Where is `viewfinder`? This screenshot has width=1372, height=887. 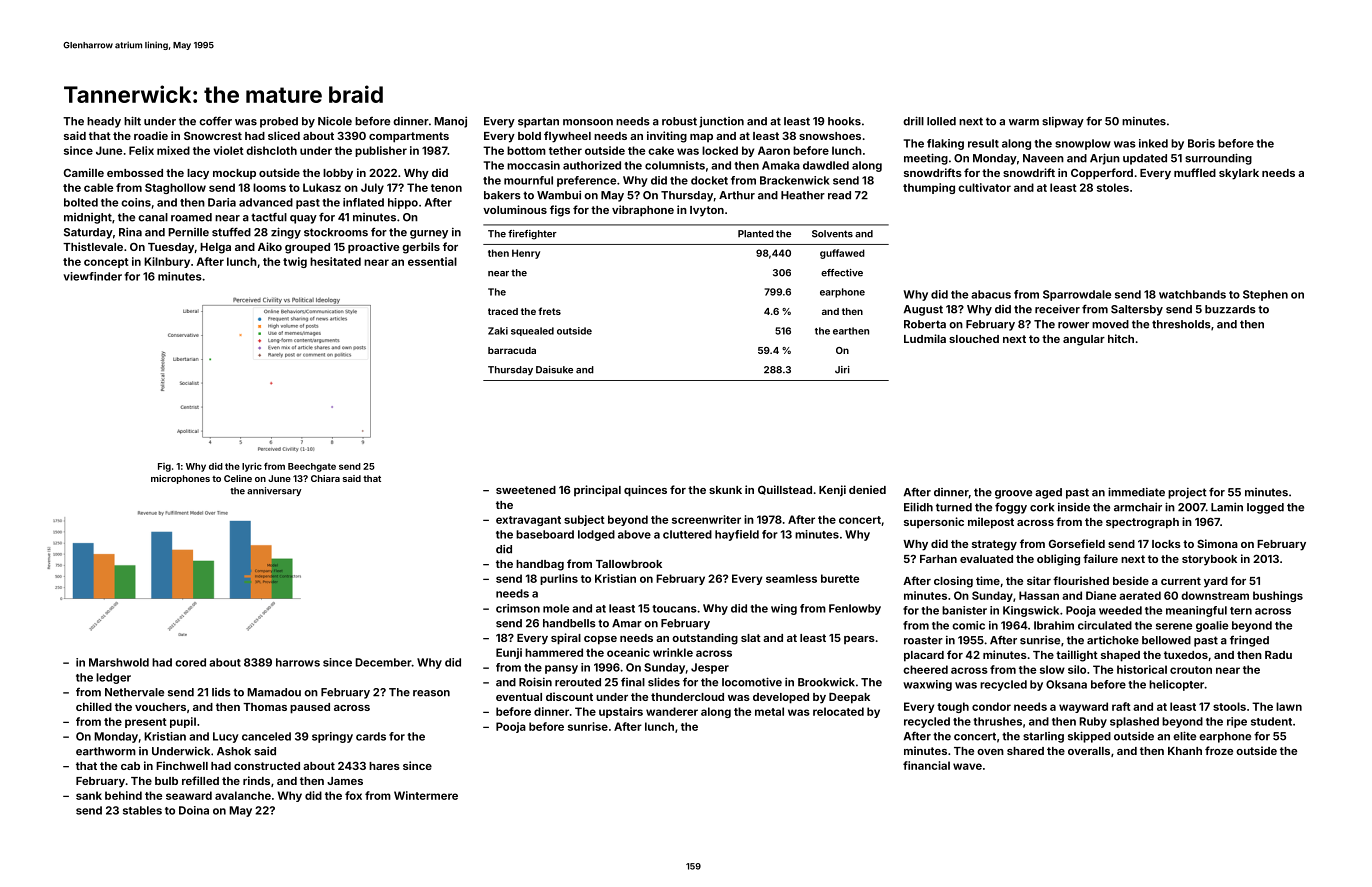
viewfinder is located at coordinates (92, 276).
